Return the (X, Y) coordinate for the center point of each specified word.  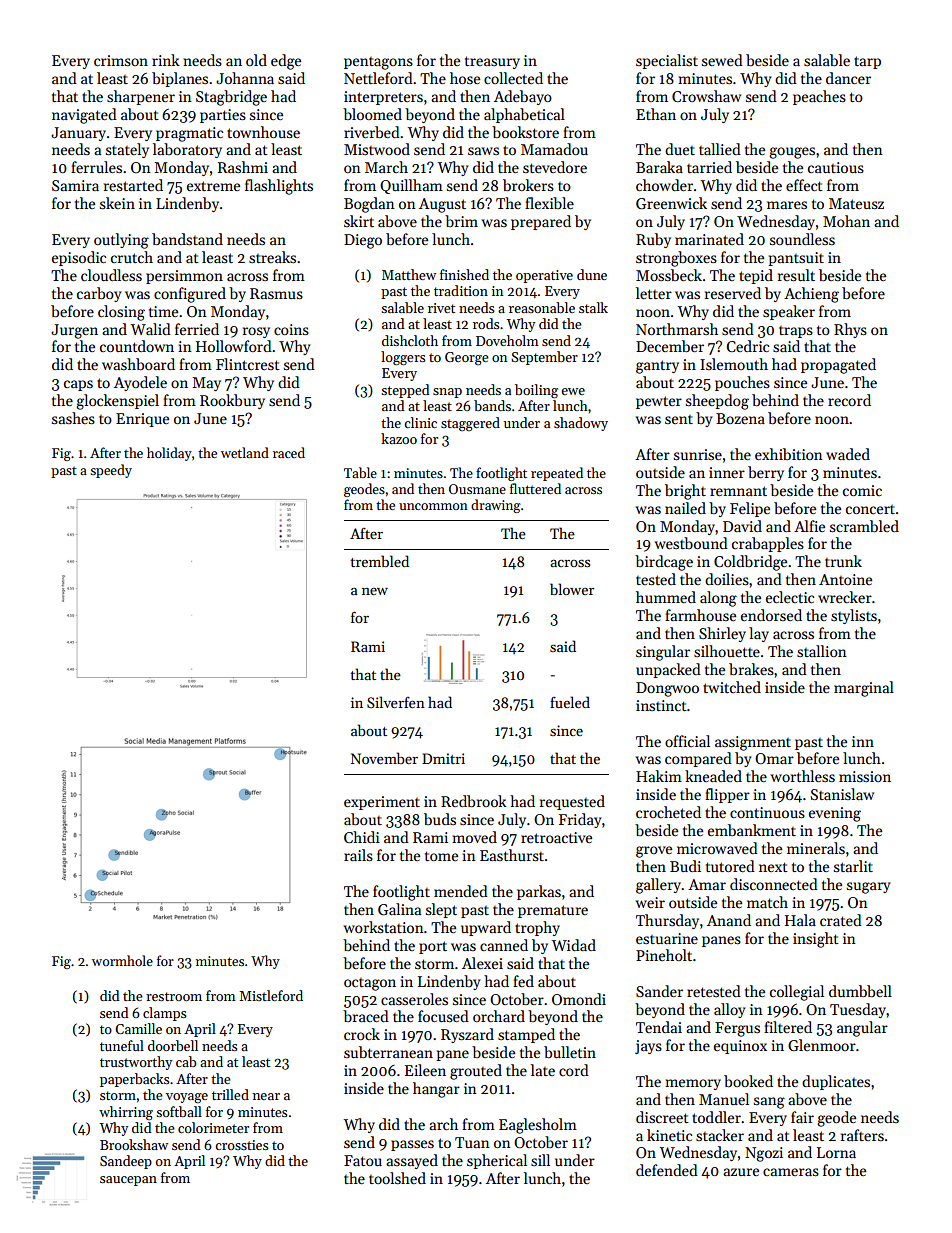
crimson (121, 60)
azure (741, 1172)
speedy (111, 471)
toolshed (397, 1178)
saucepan (128, 1181)
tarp (867, 62)
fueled (570, 702)
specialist (667, 61)
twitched (732, 687)
